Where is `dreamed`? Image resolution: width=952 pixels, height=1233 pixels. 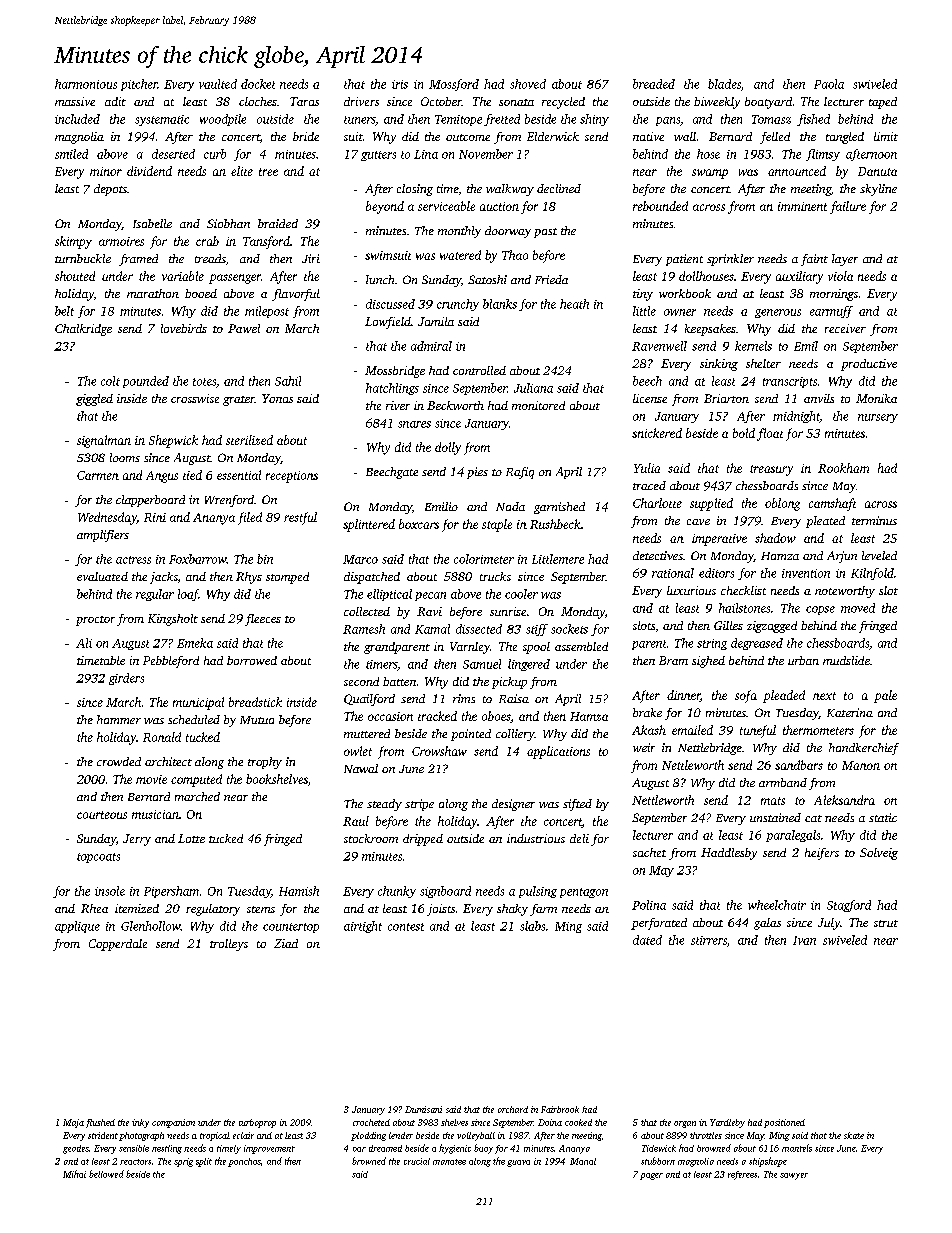
dreamed is located at coordinates (385, 1148).
